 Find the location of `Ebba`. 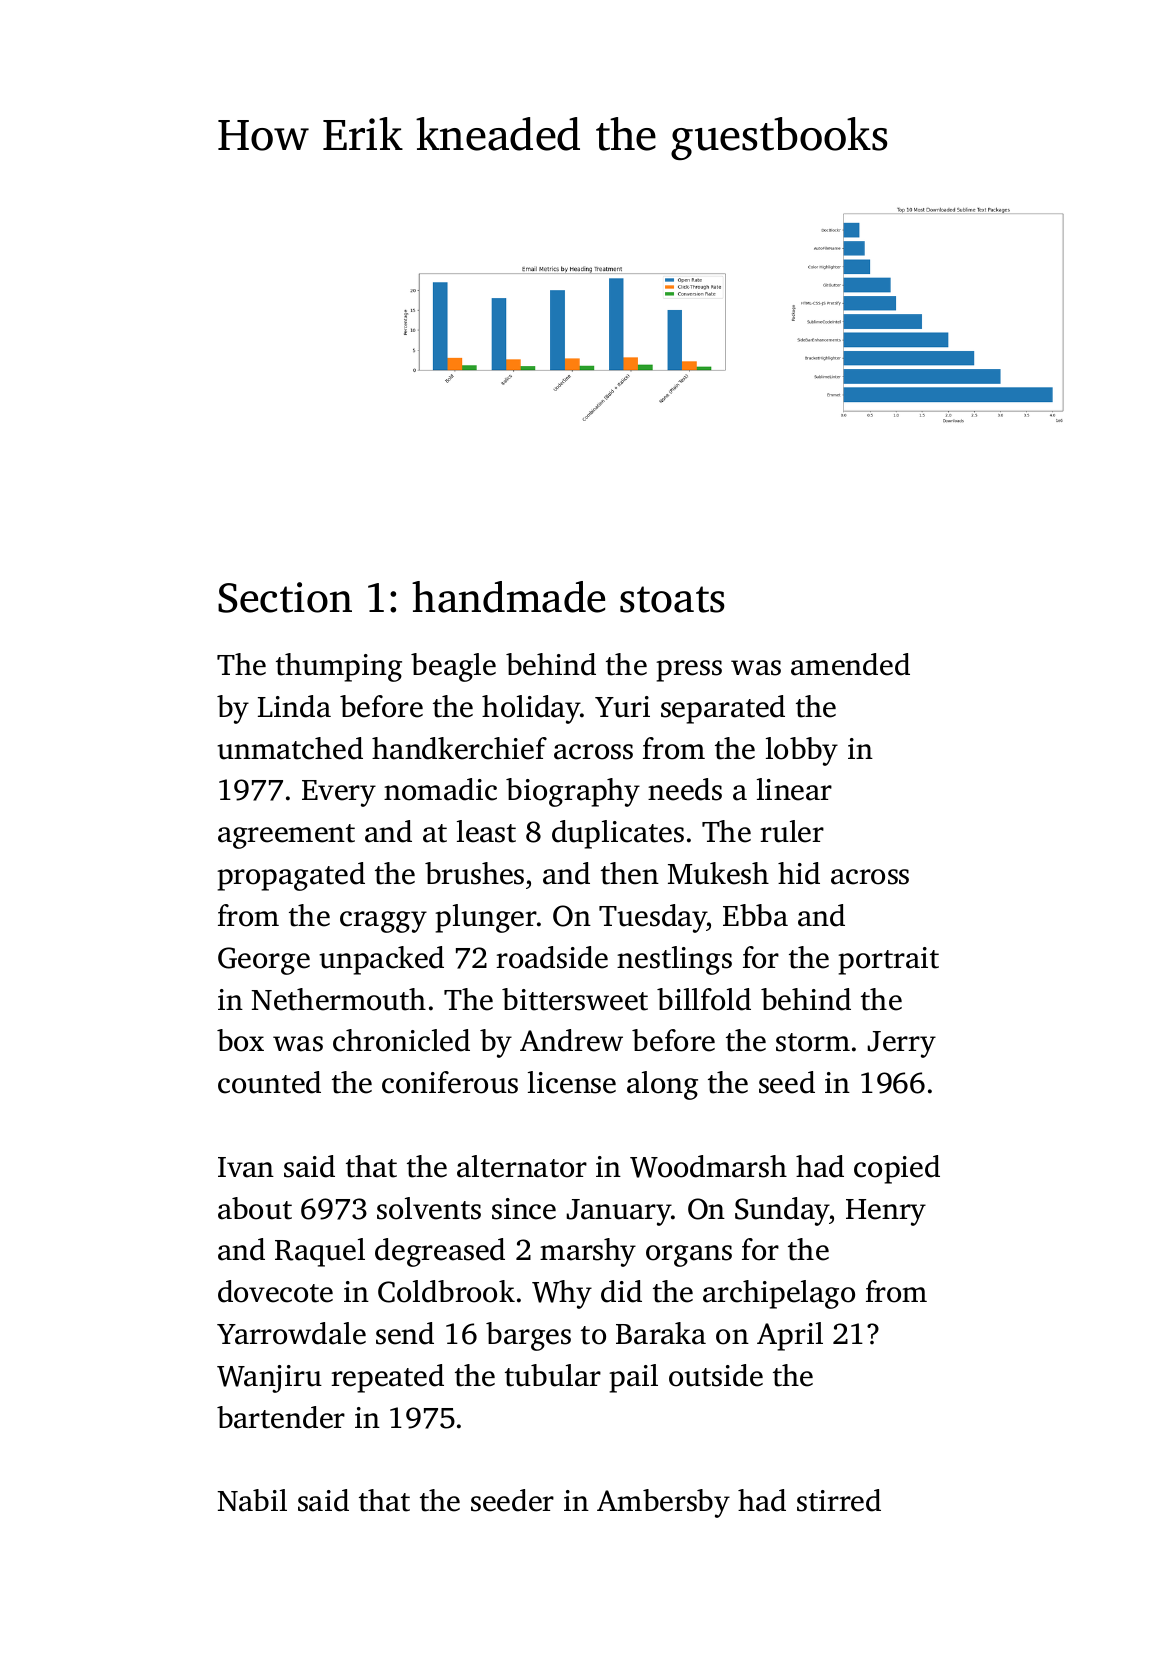

Ebba is located at coordinates (755, 915).
